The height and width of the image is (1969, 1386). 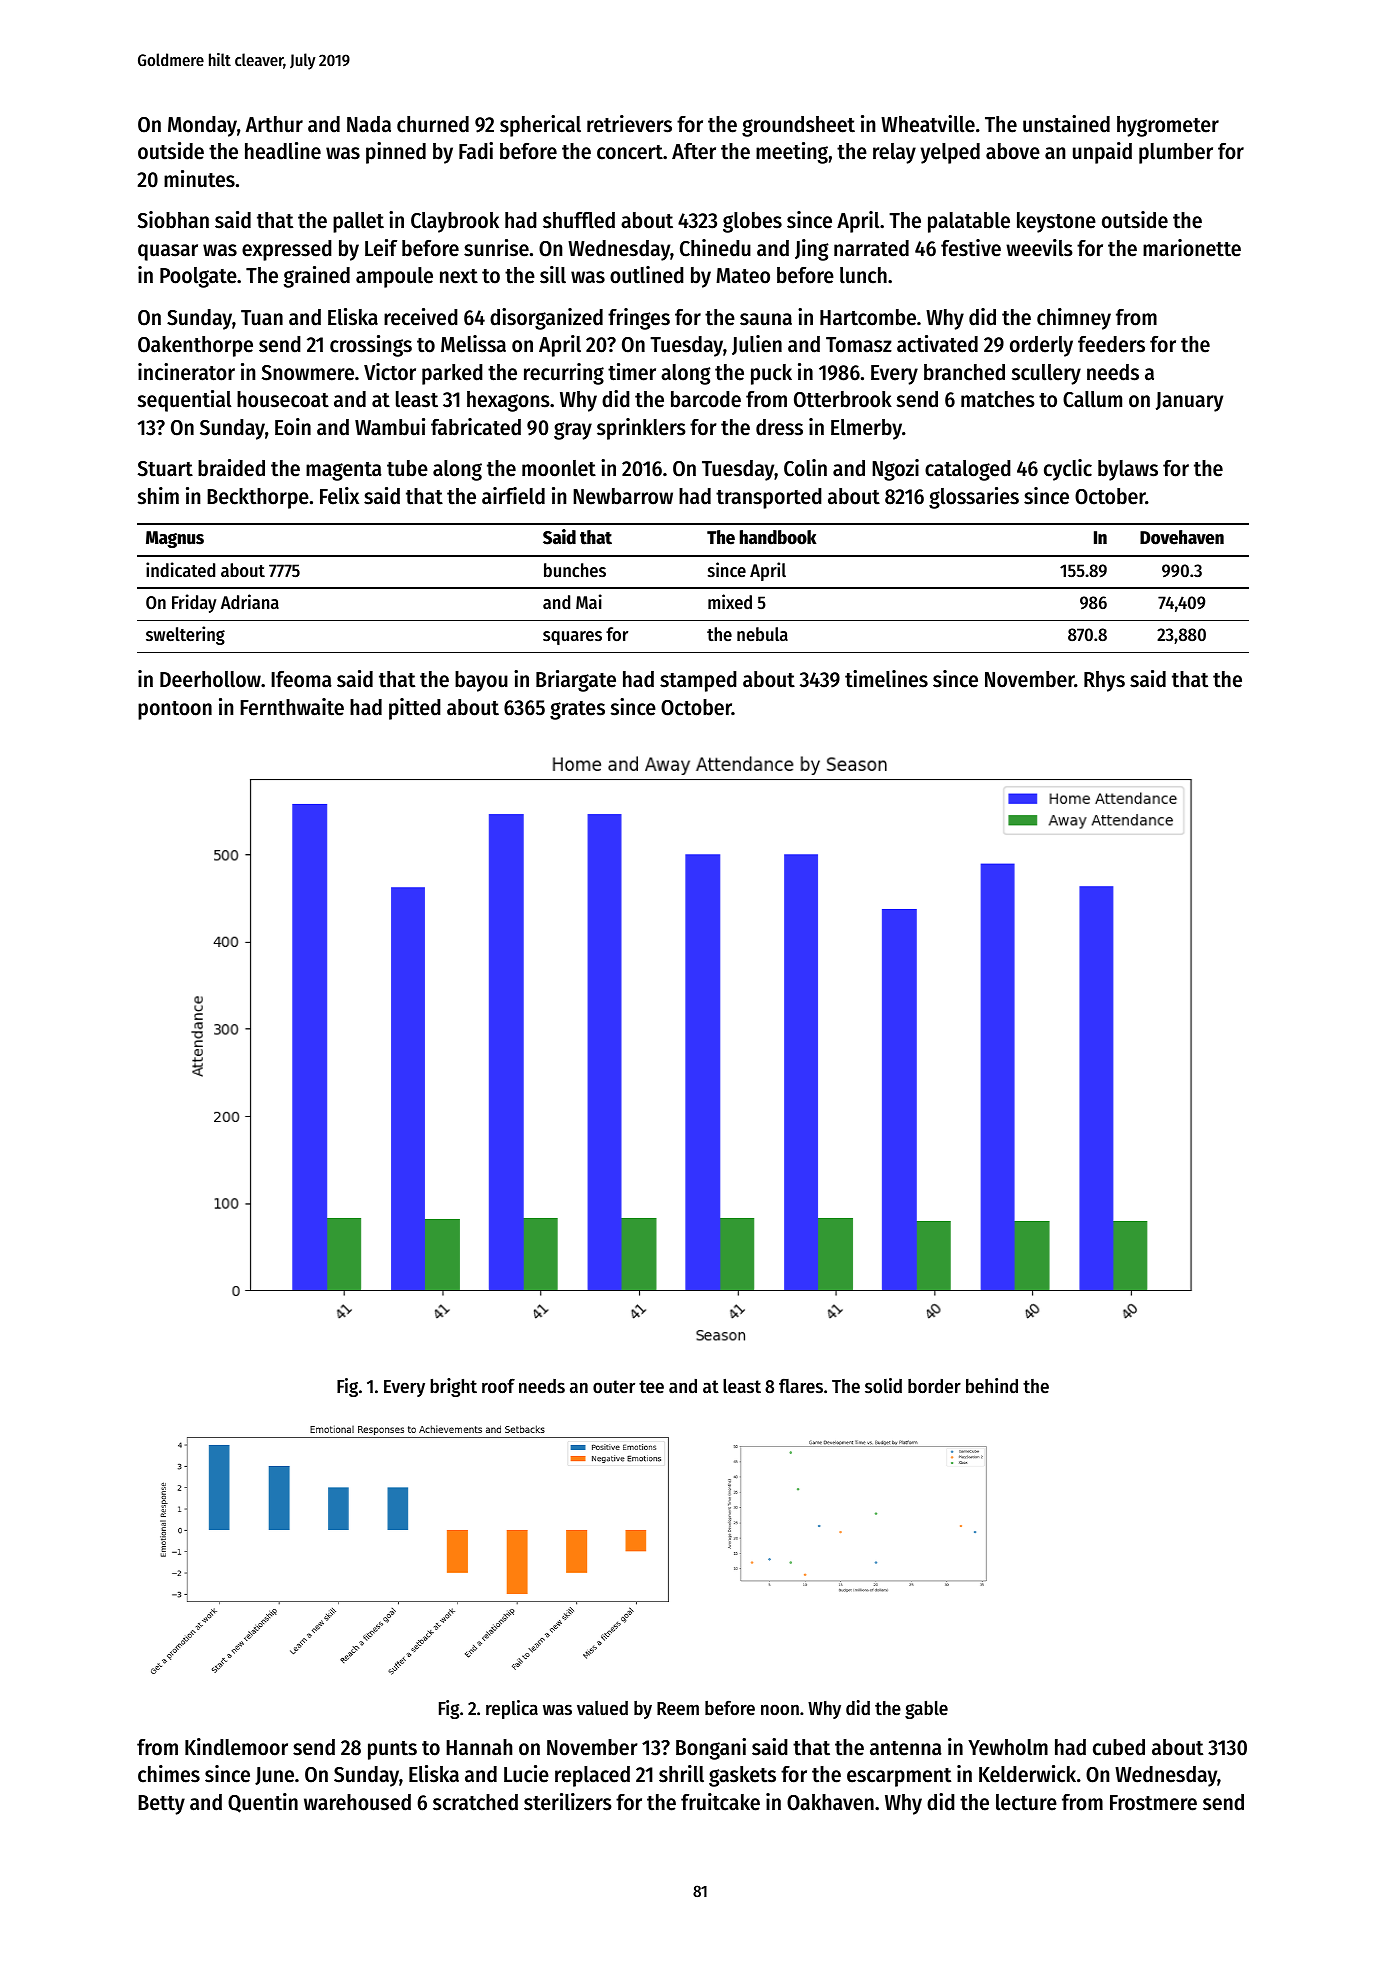 I want to click on behind, so click(x=992, y=1386).
